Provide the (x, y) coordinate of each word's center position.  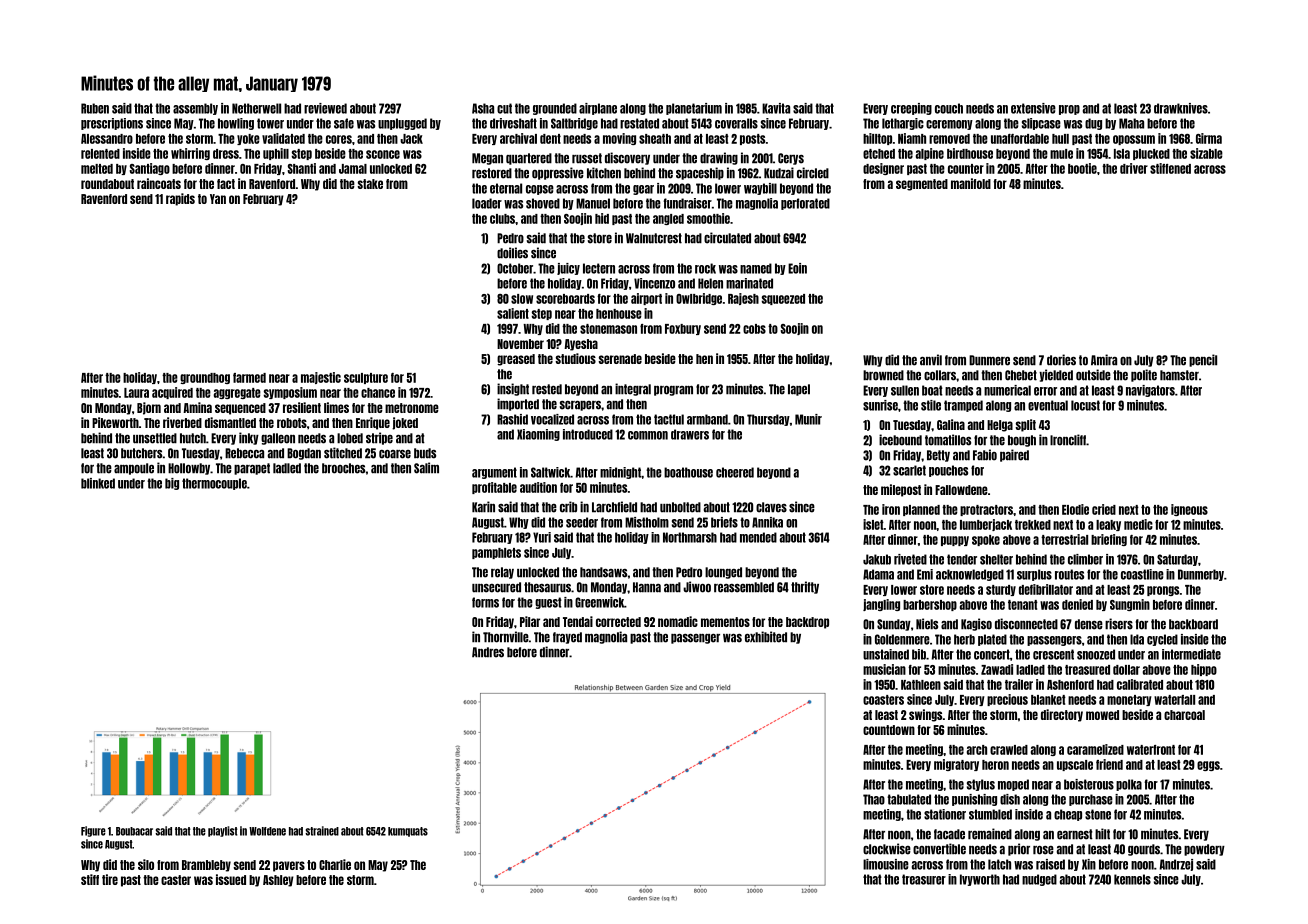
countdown (889, 730)
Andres (488, 652)
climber (1085, 559)
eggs (1208, 766)
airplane (598, 109)
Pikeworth (115, 422)
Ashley (278, 881)
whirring (190, 154)
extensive (1033, 108)
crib (568, 507)
